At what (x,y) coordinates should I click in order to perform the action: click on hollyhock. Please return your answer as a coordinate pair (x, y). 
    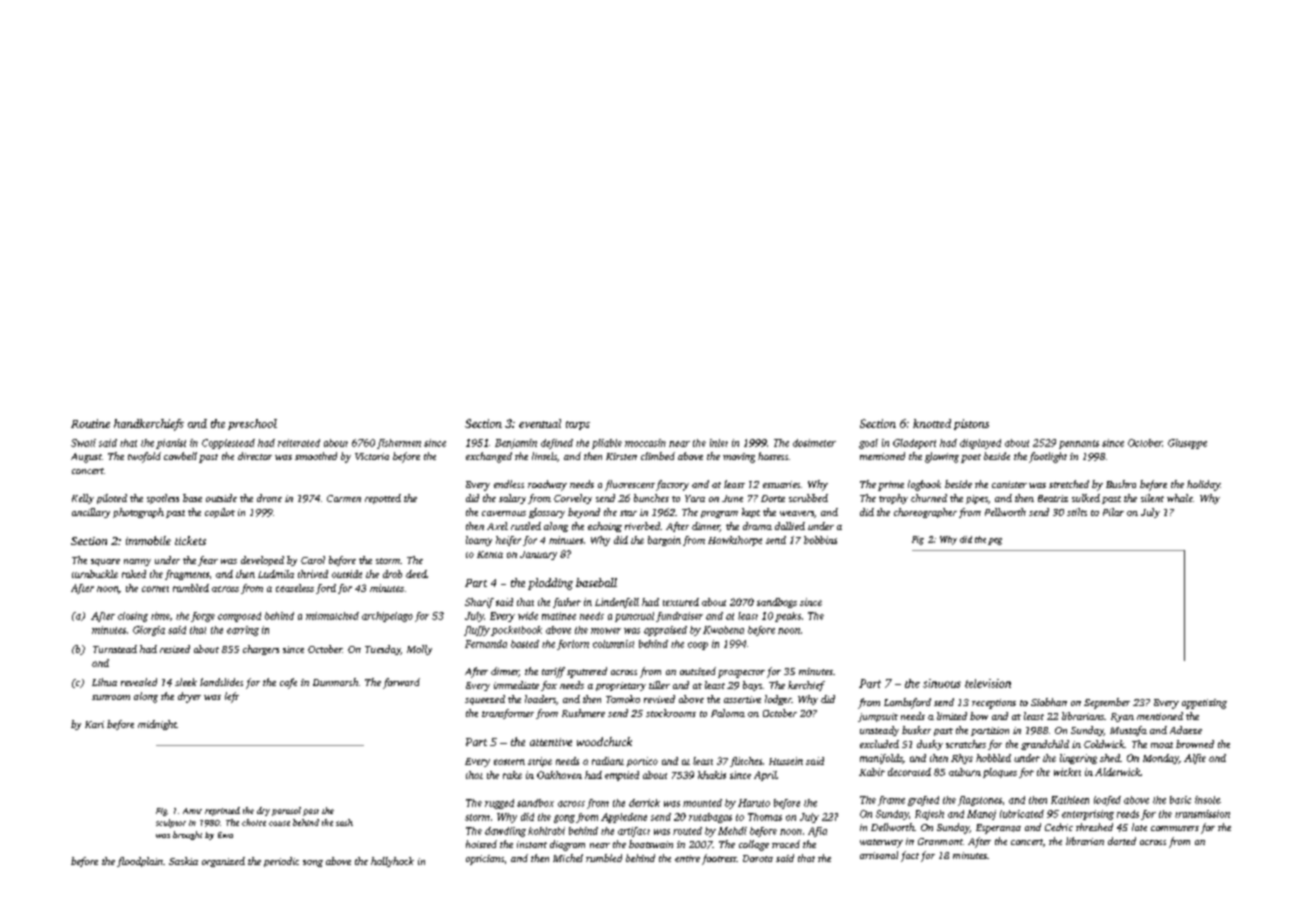
    Looking at the image, I should click on (392, 862).
